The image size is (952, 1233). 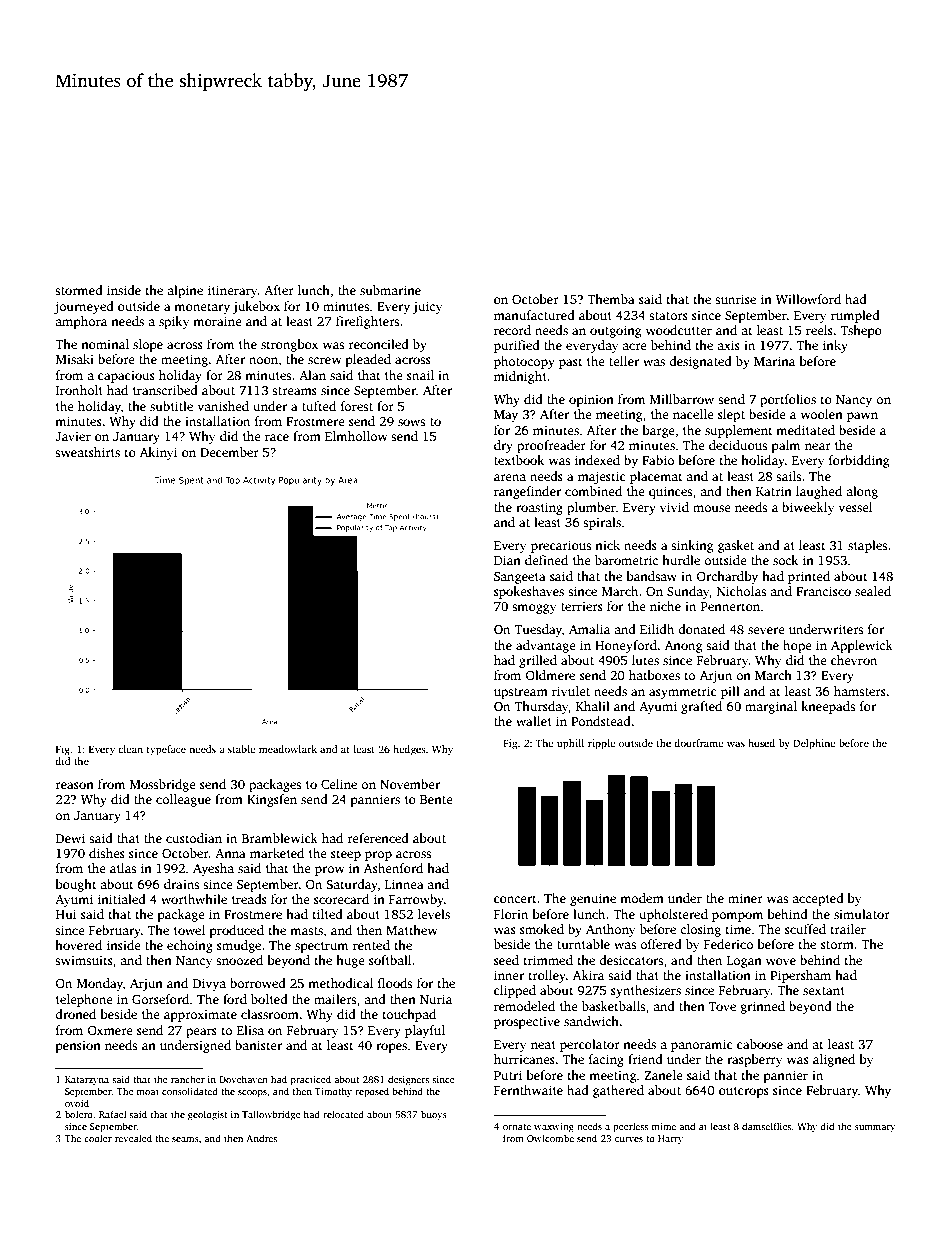 What do you see at coordinates (223, 406) in the image?
I see `vanished` at bounding box center [223, 406].
